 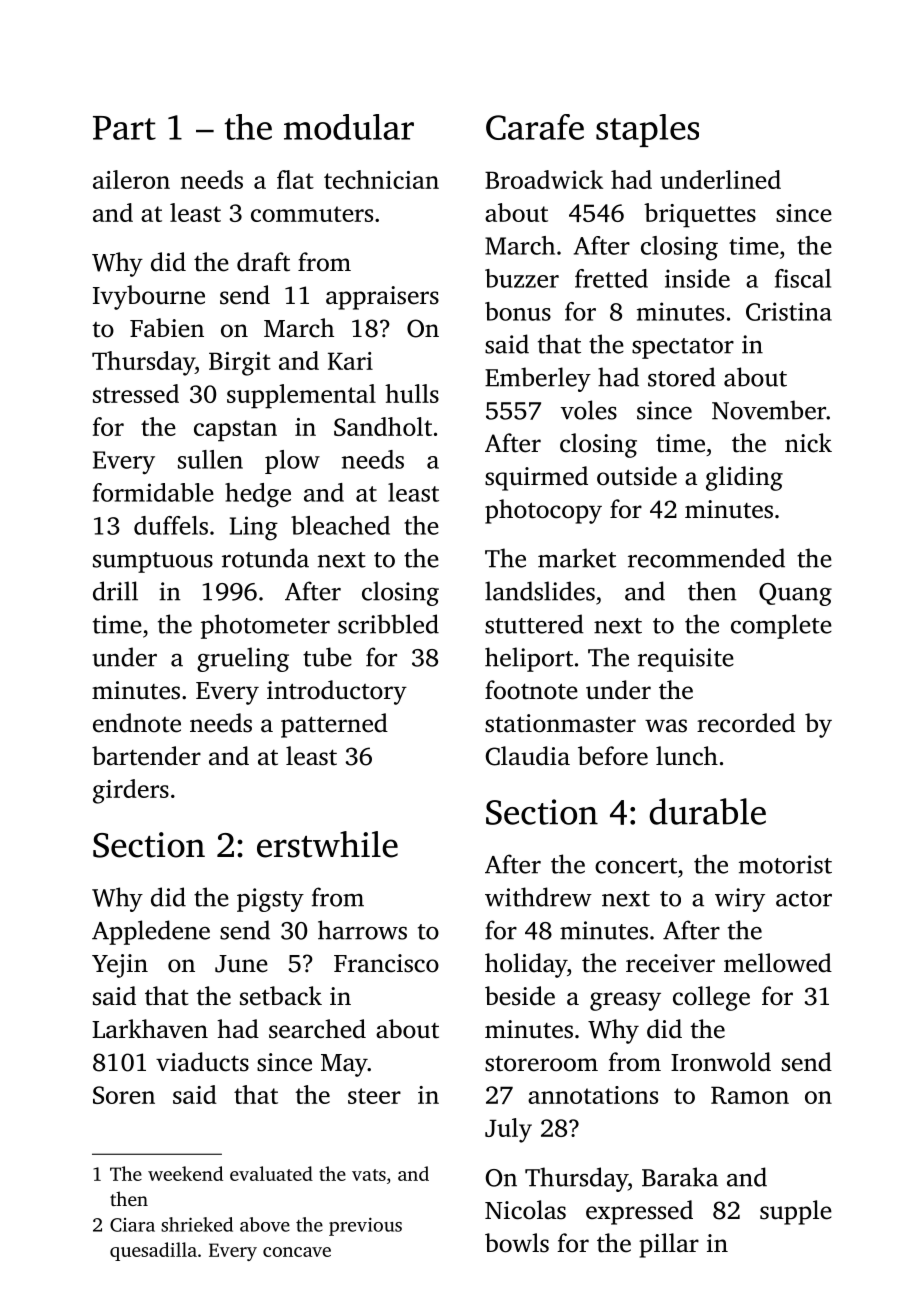 What do you see at coordinates (327, 844) in the screenshot?
I see `erstwhile` at bounding box center [327, 844].
